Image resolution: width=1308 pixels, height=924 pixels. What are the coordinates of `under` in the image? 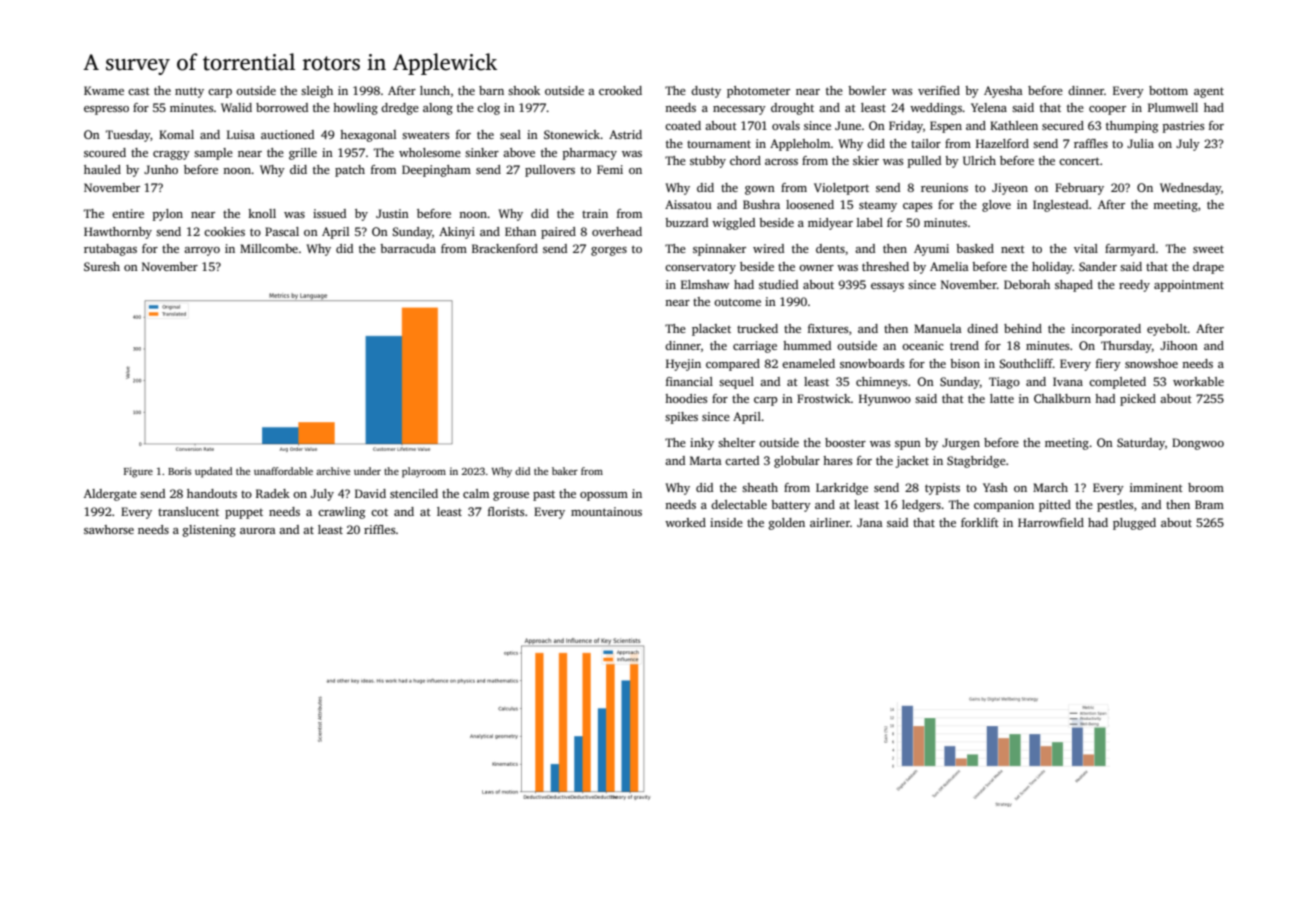 It's located at (367, 471).
